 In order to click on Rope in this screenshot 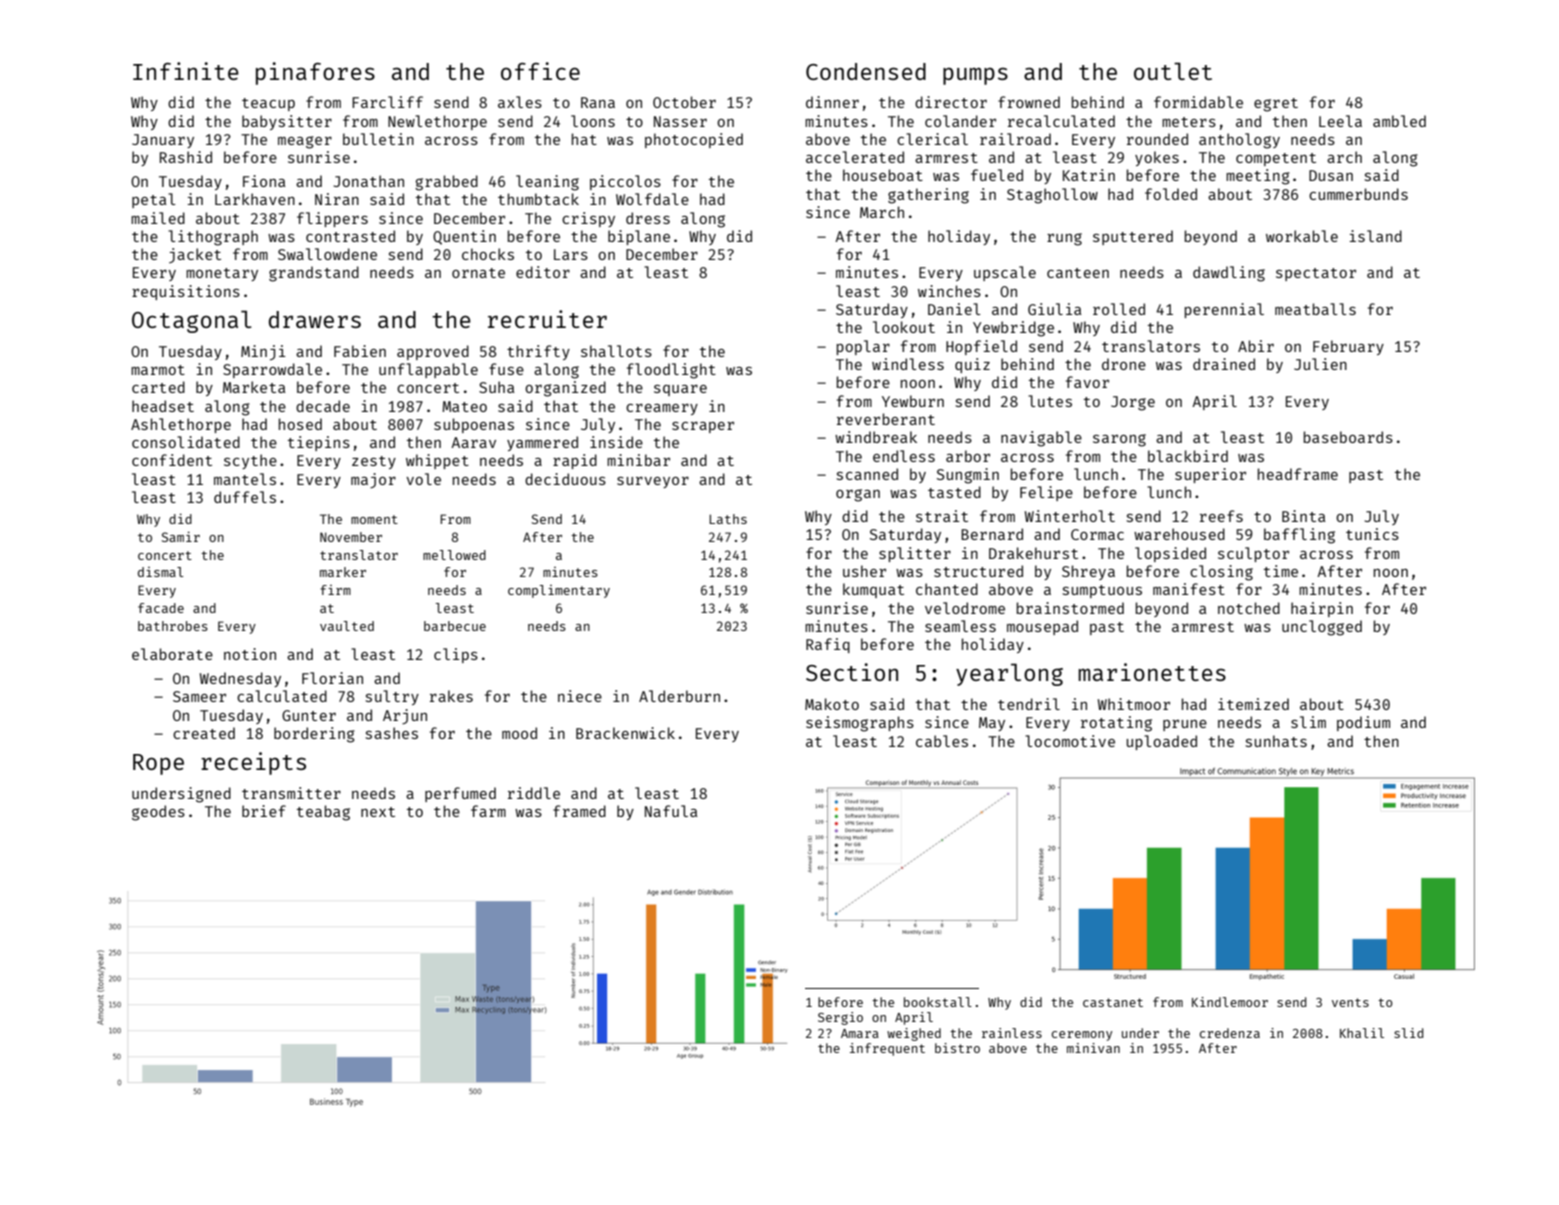, I will do `click(158, 764)`.
